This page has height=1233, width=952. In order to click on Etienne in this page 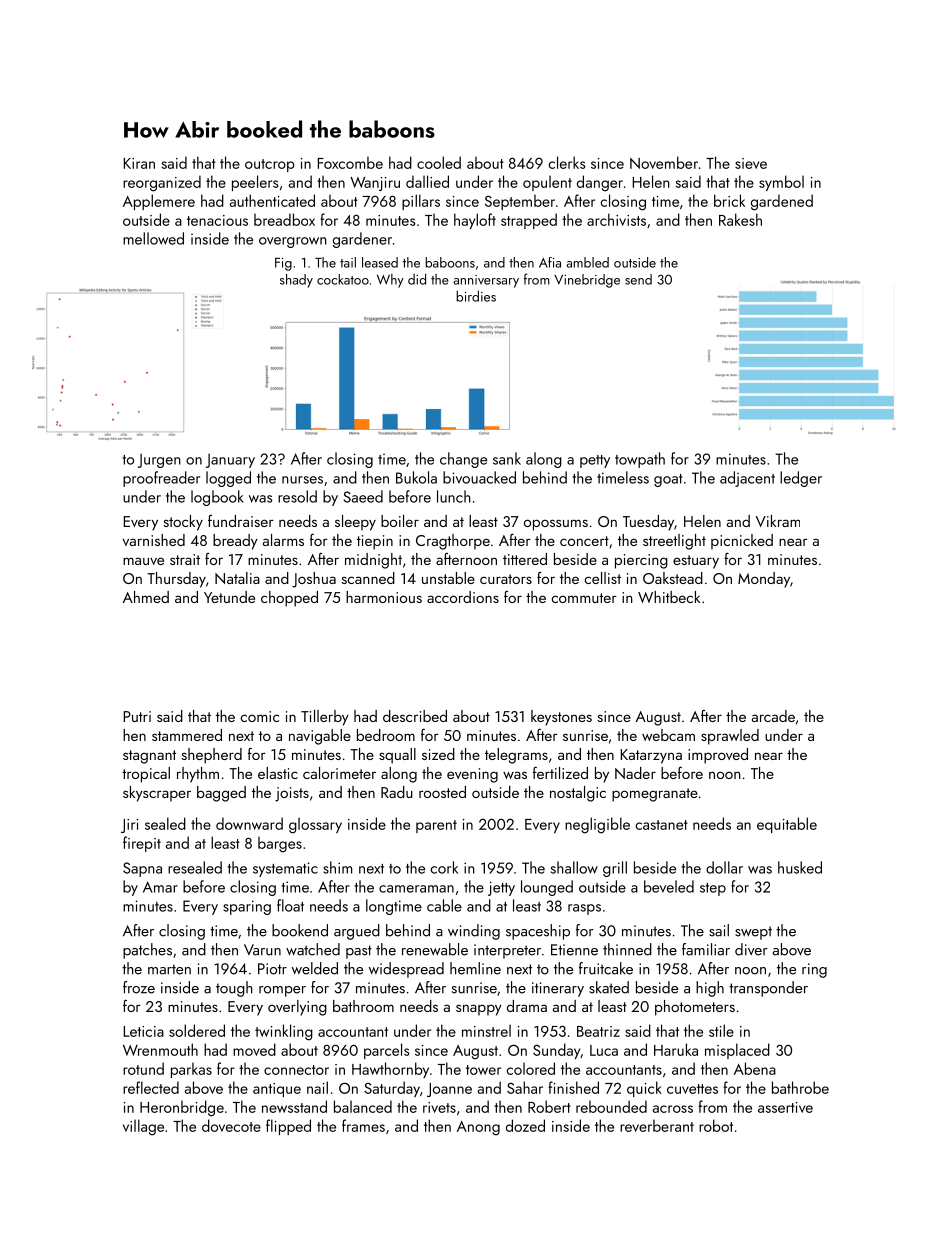, I will do `click(574, 950)`.
